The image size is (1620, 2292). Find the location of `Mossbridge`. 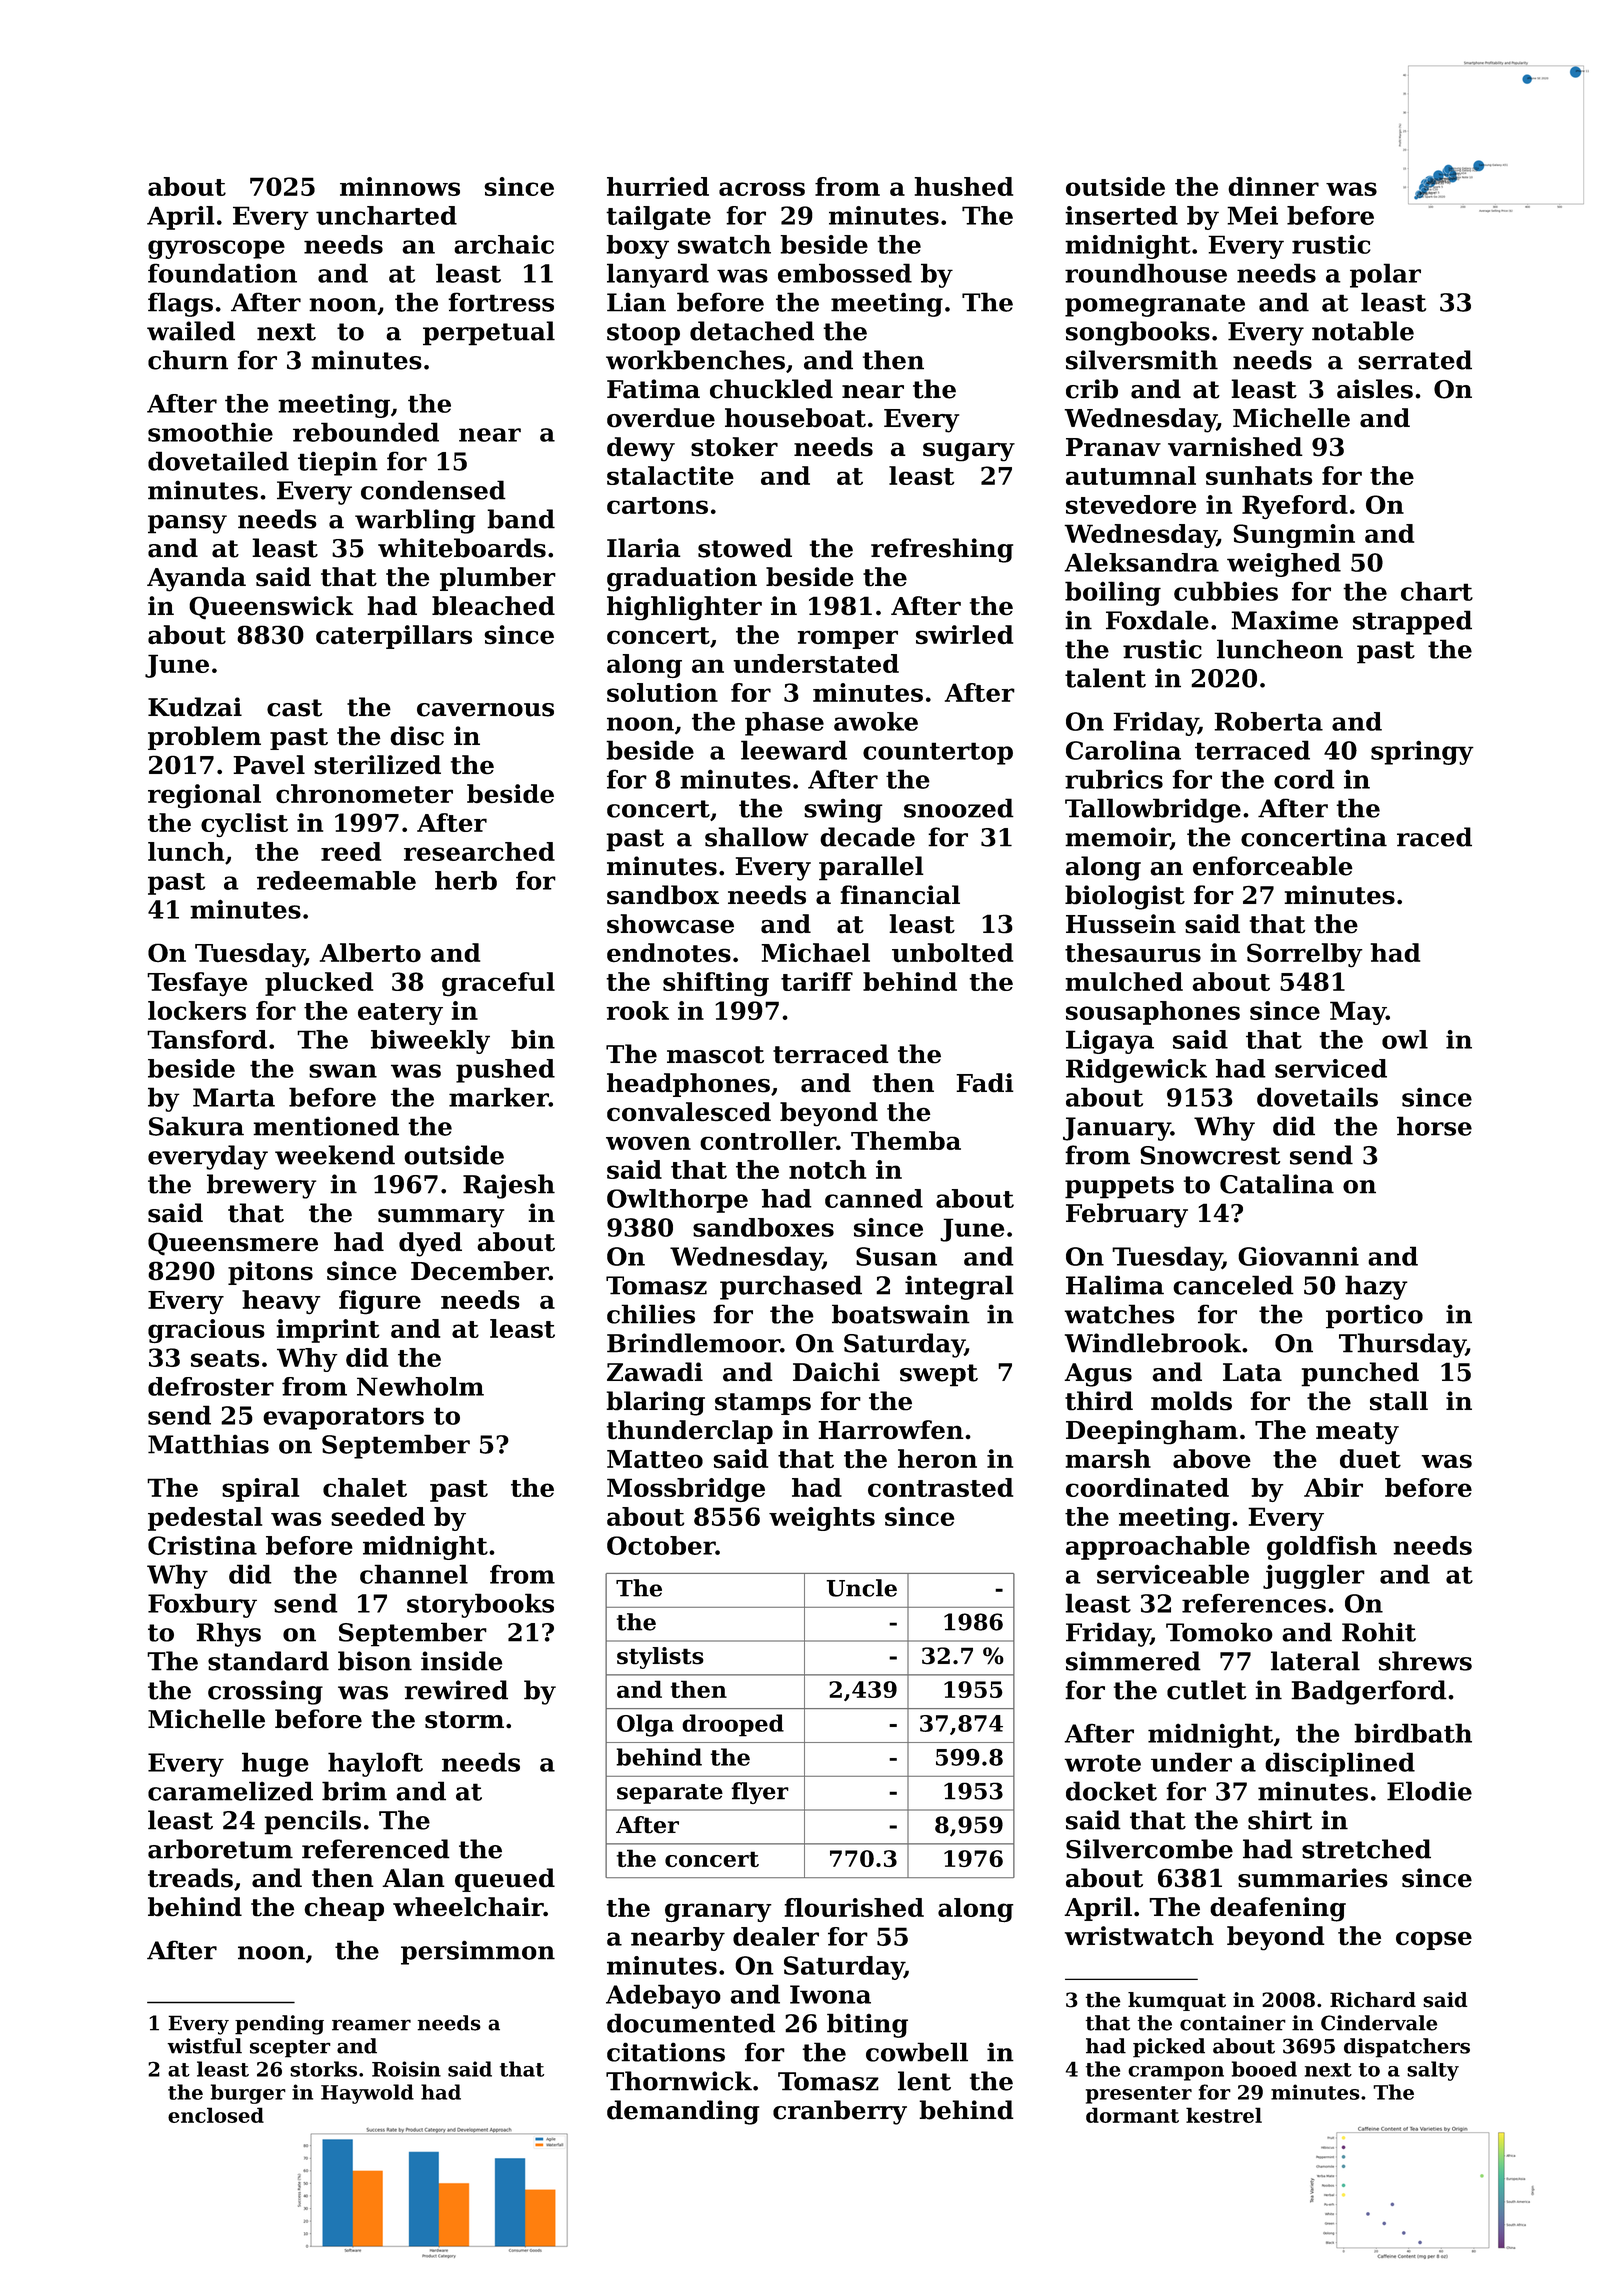

Mossbridge is located at coordinates (686, 1490).
